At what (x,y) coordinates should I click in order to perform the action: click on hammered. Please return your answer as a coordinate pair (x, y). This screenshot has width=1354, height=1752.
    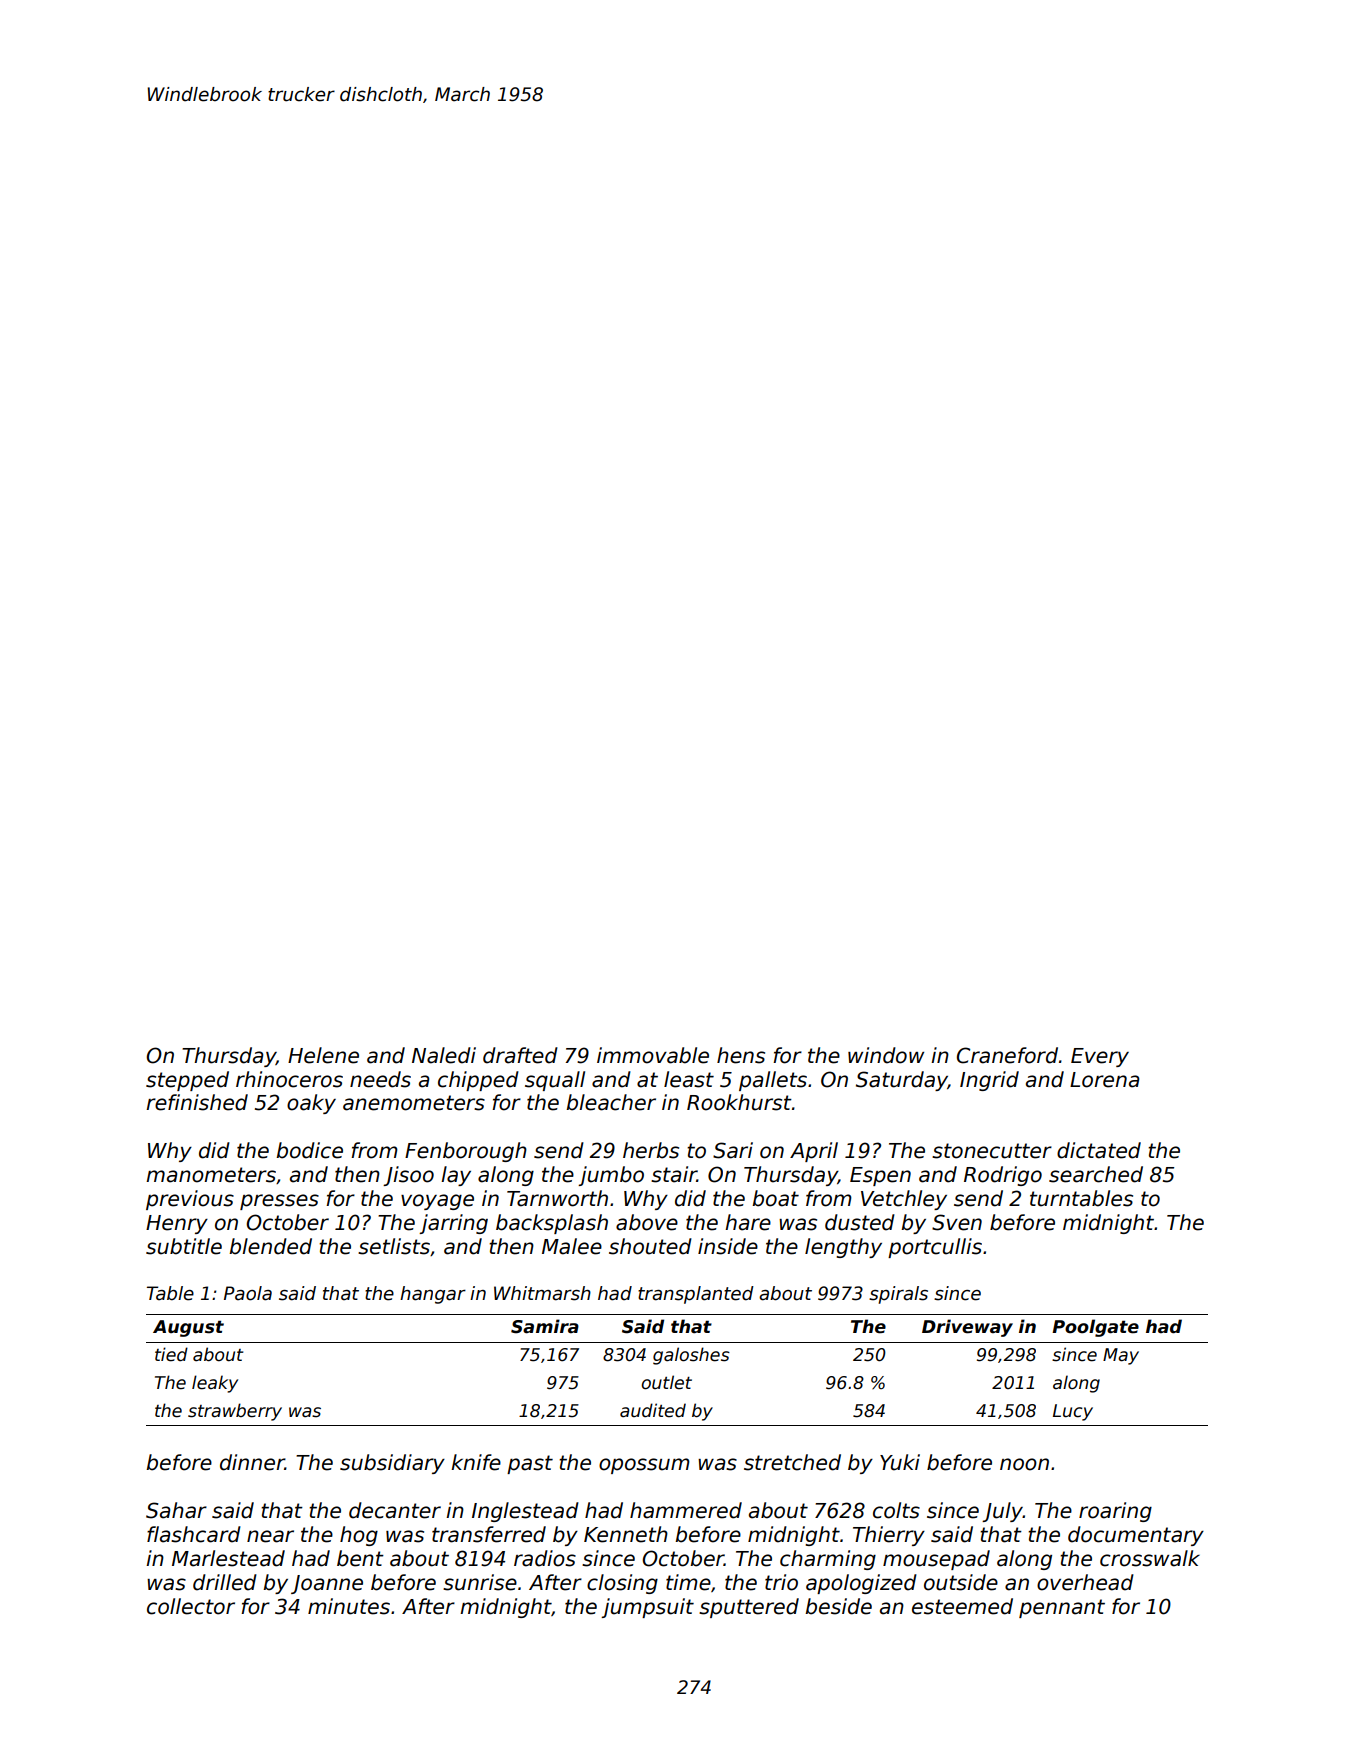
    Looking at the image, I should click on (686, 1510).
